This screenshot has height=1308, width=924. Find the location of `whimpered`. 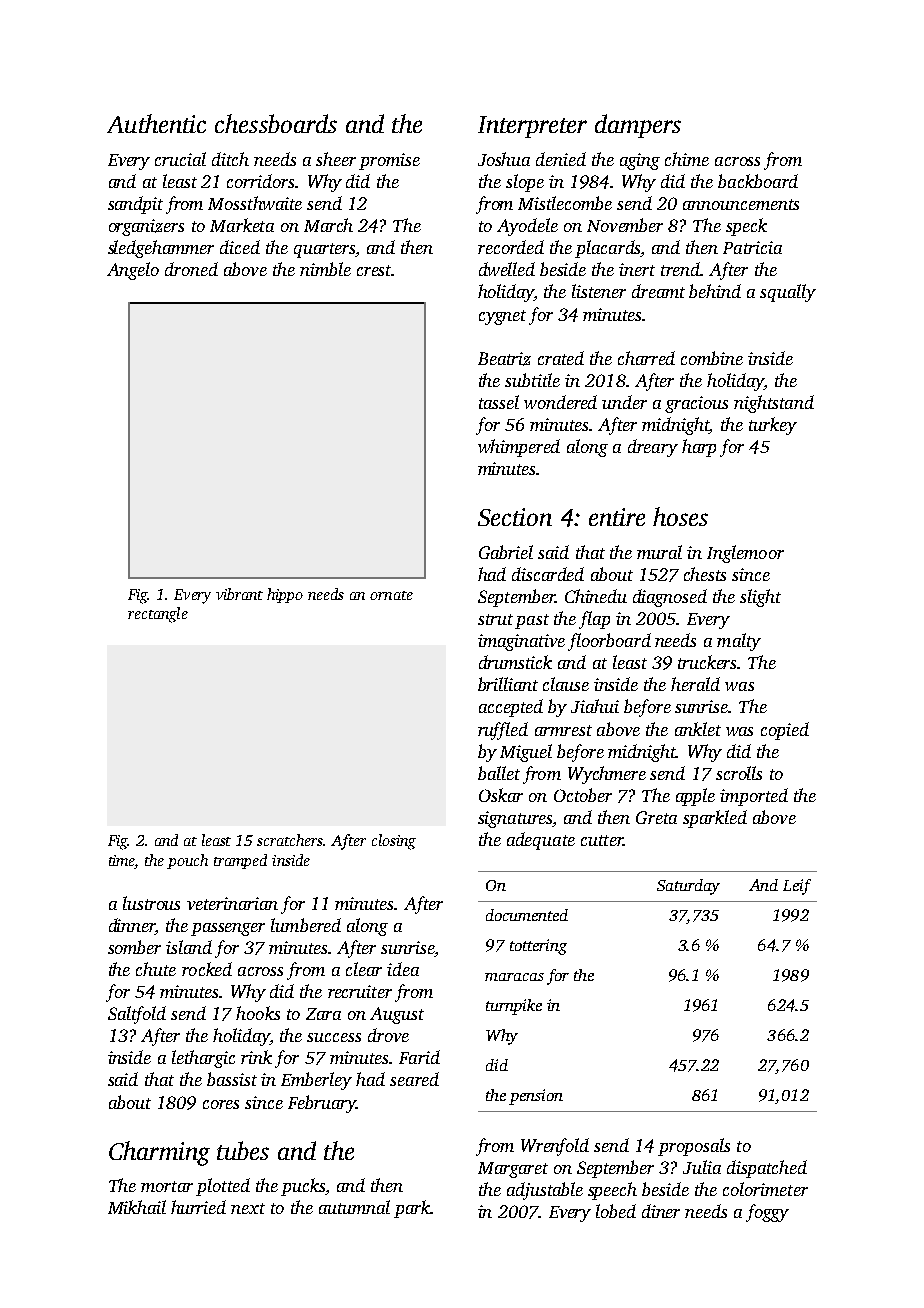

whimpered is located at coordinates (519, 448).
